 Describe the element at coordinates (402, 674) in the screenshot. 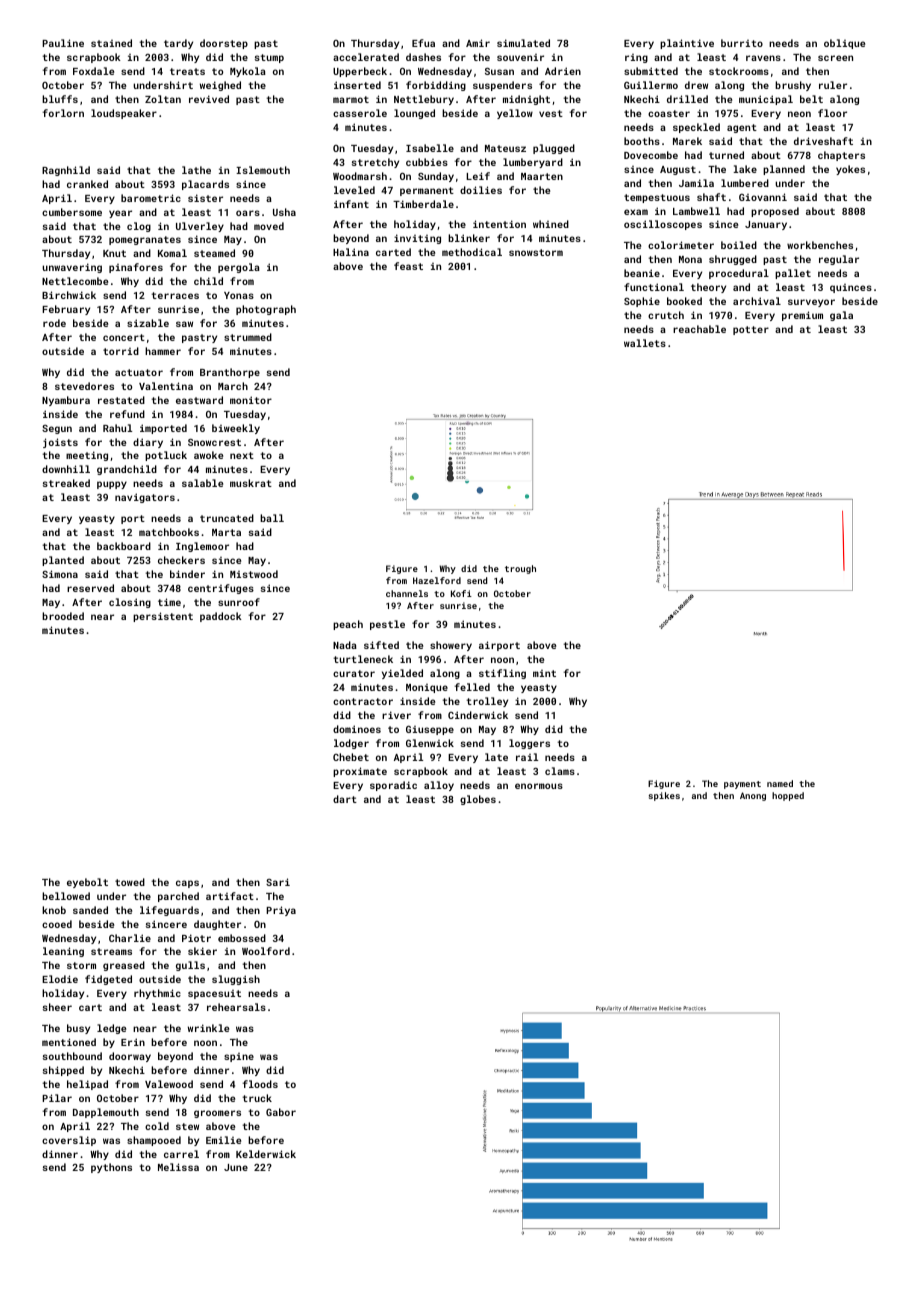

I see `yielded` at that location.
